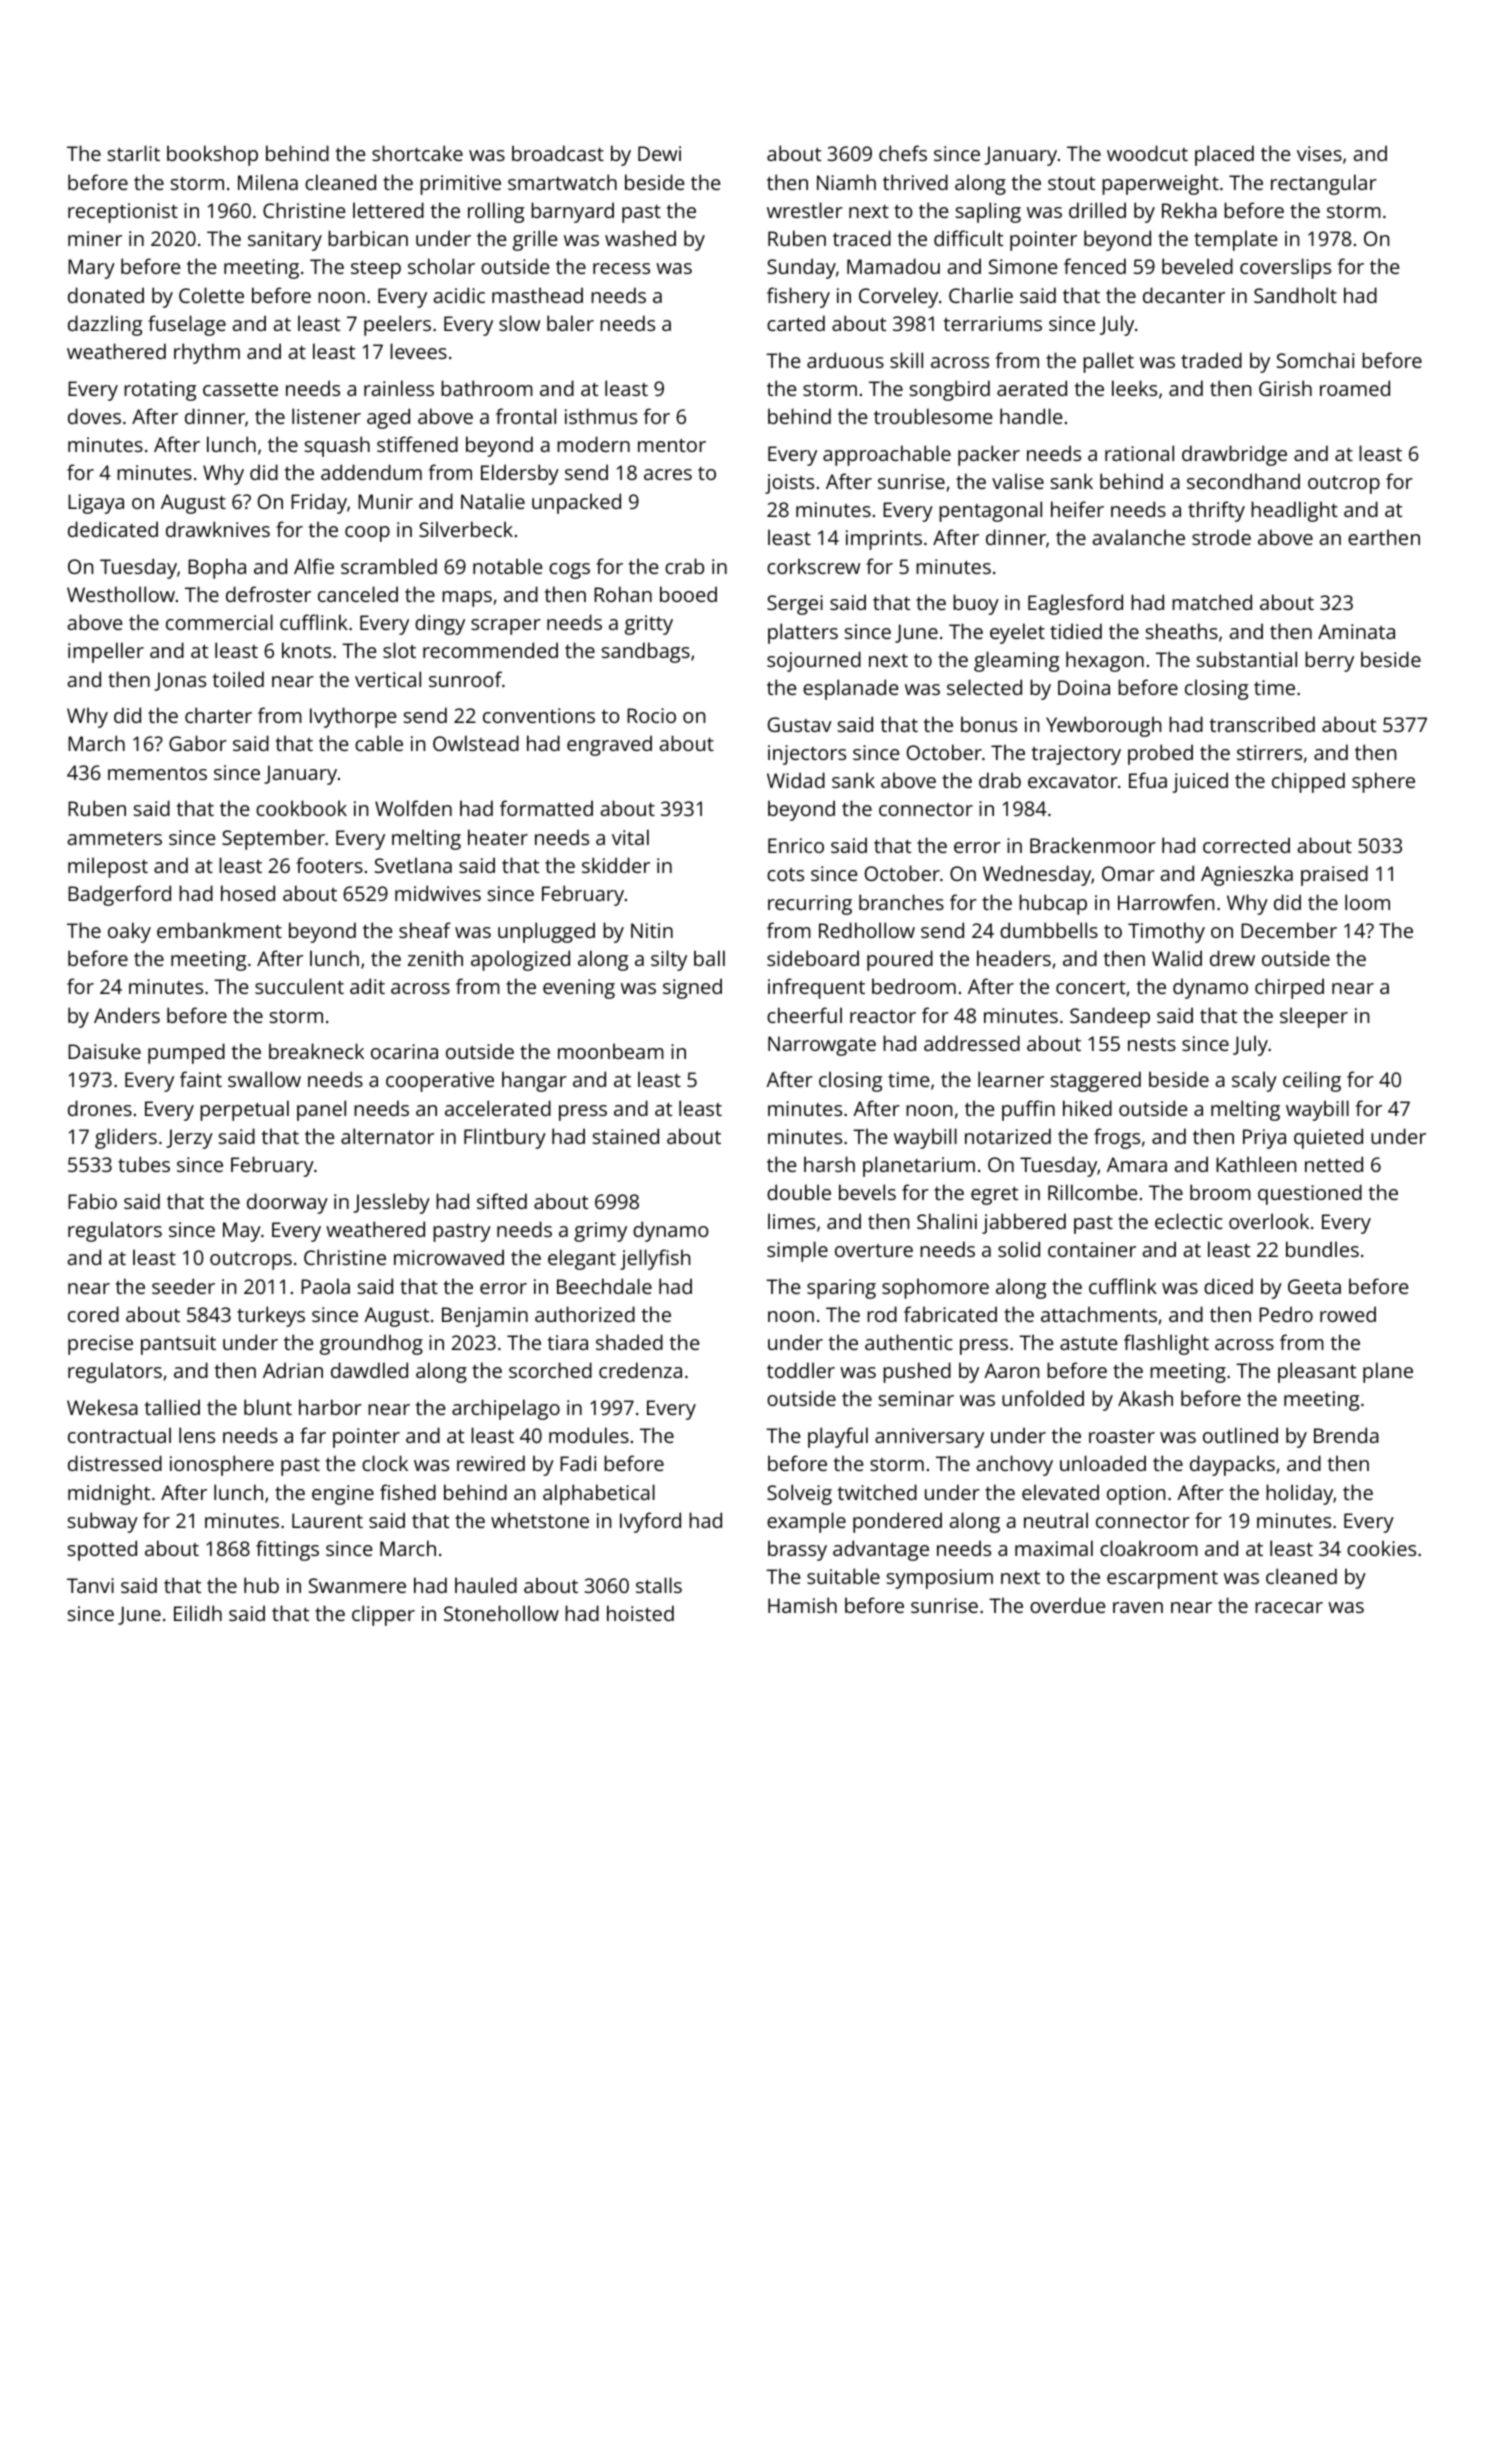 Image resolution: width=1496 pixels, height=2464 pixels. Describe the element at coordinates (1234, 455) in the screenshot. I see `drawbridge` at that location.
